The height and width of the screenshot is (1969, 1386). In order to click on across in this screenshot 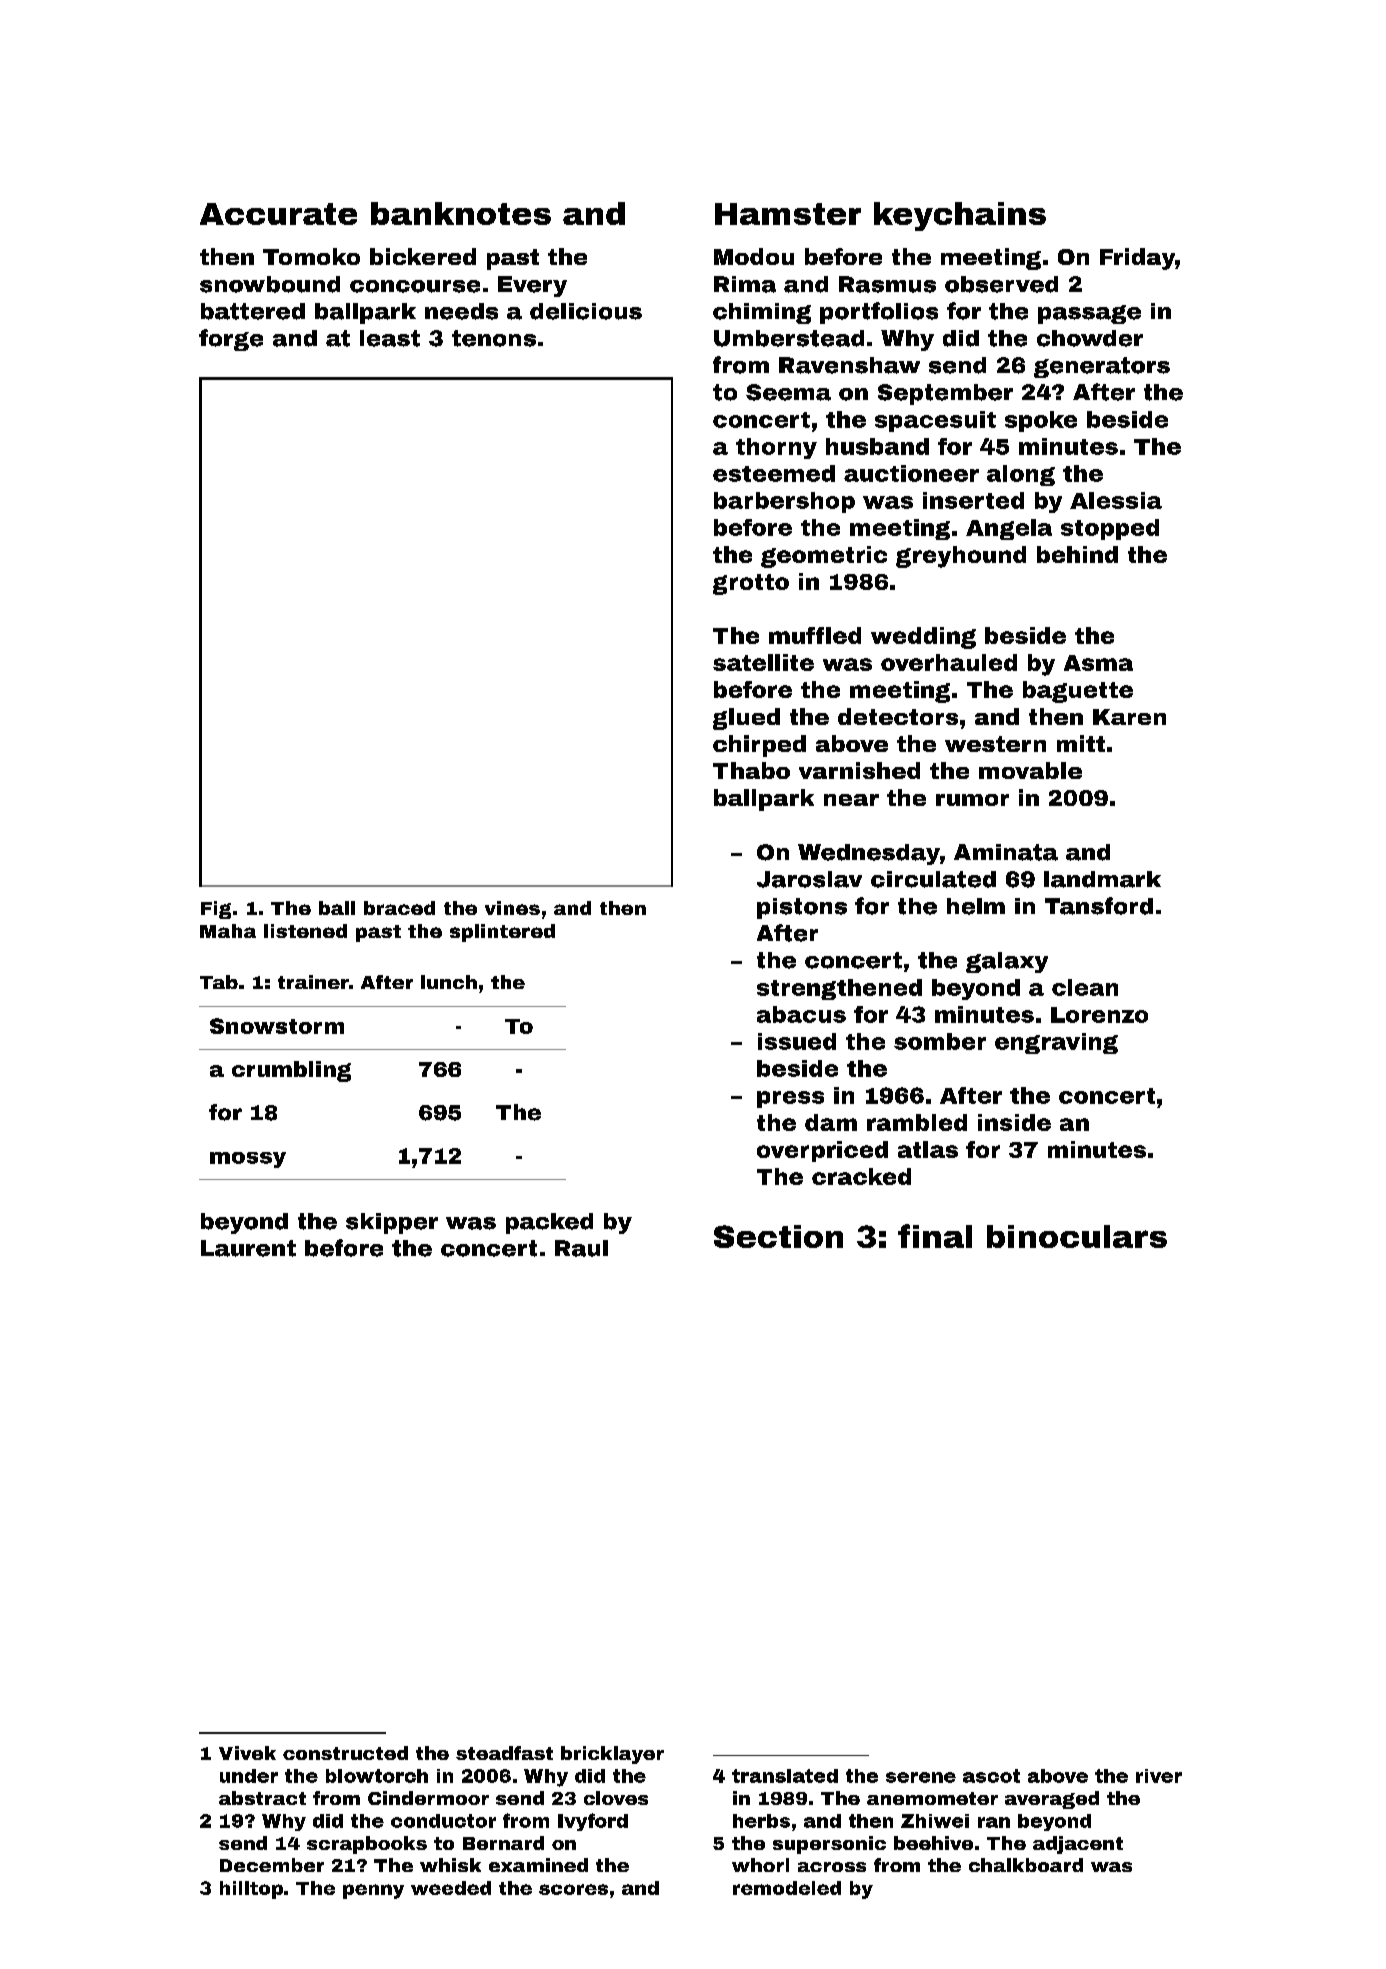, I will do `click(832, 1867)`.
